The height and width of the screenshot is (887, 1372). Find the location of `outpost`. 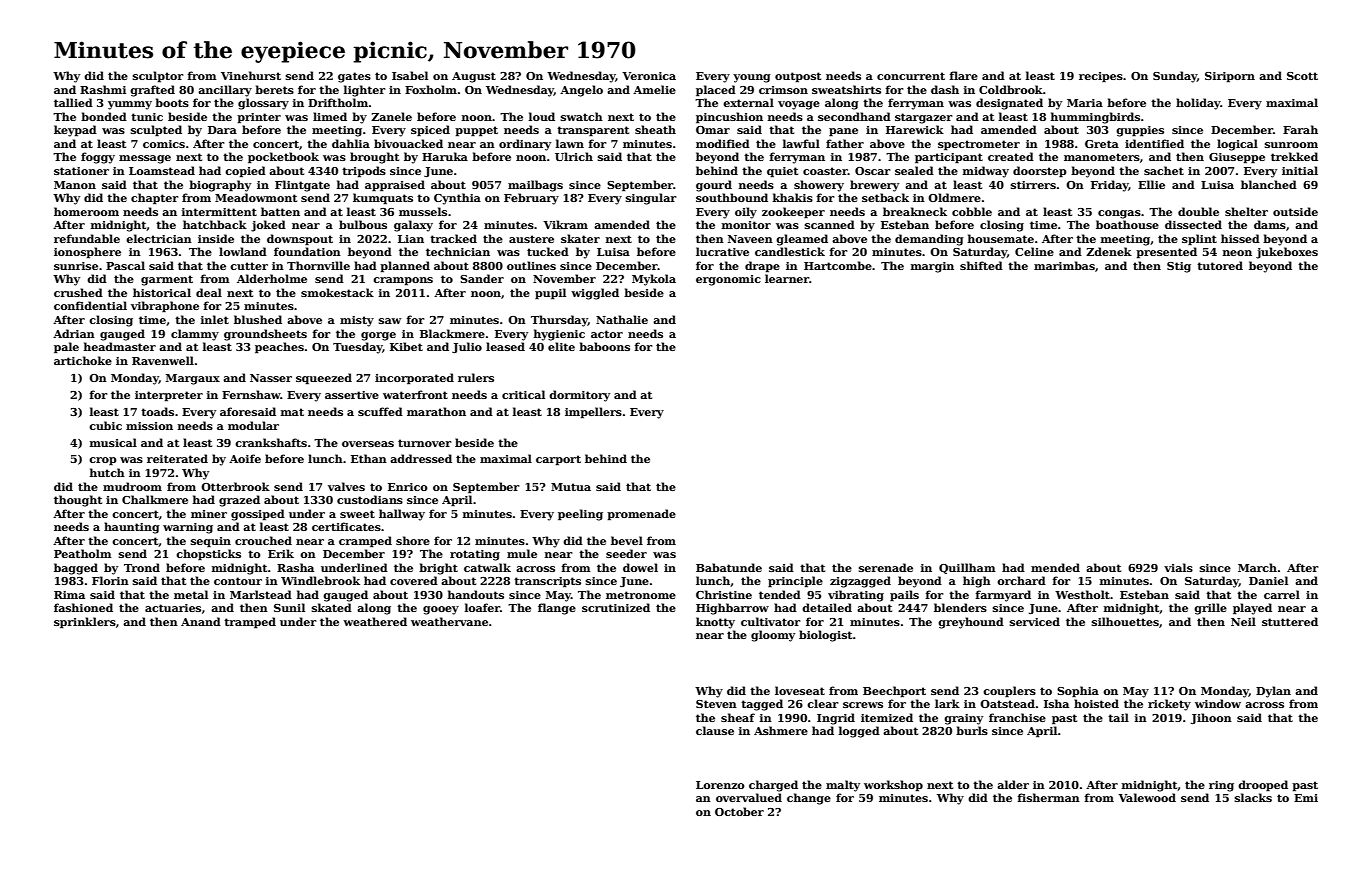

outpost is located at coordinates (798, 77).
